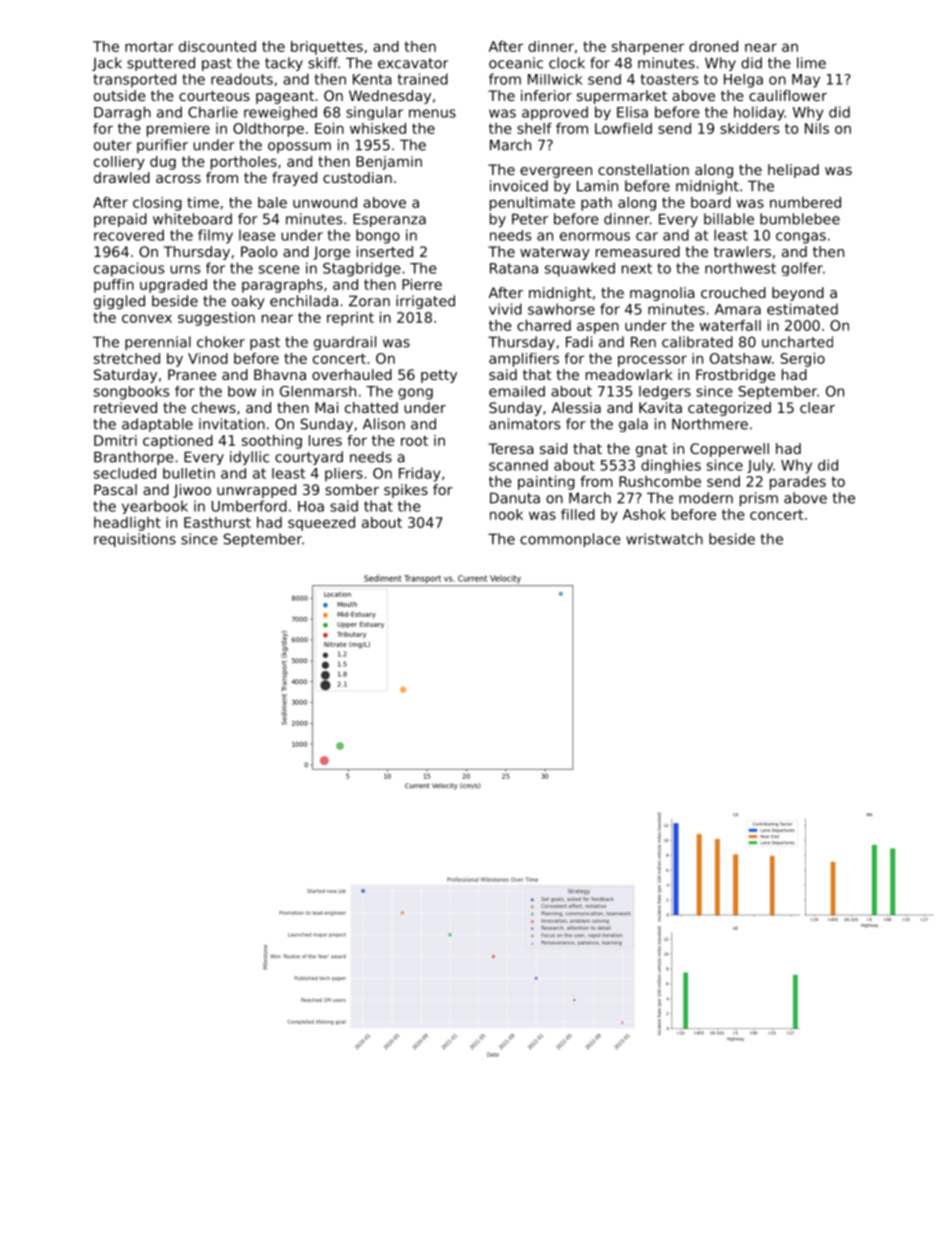 The image size is (952, 1233). I want to click on Elisa, so click(632, 112).
